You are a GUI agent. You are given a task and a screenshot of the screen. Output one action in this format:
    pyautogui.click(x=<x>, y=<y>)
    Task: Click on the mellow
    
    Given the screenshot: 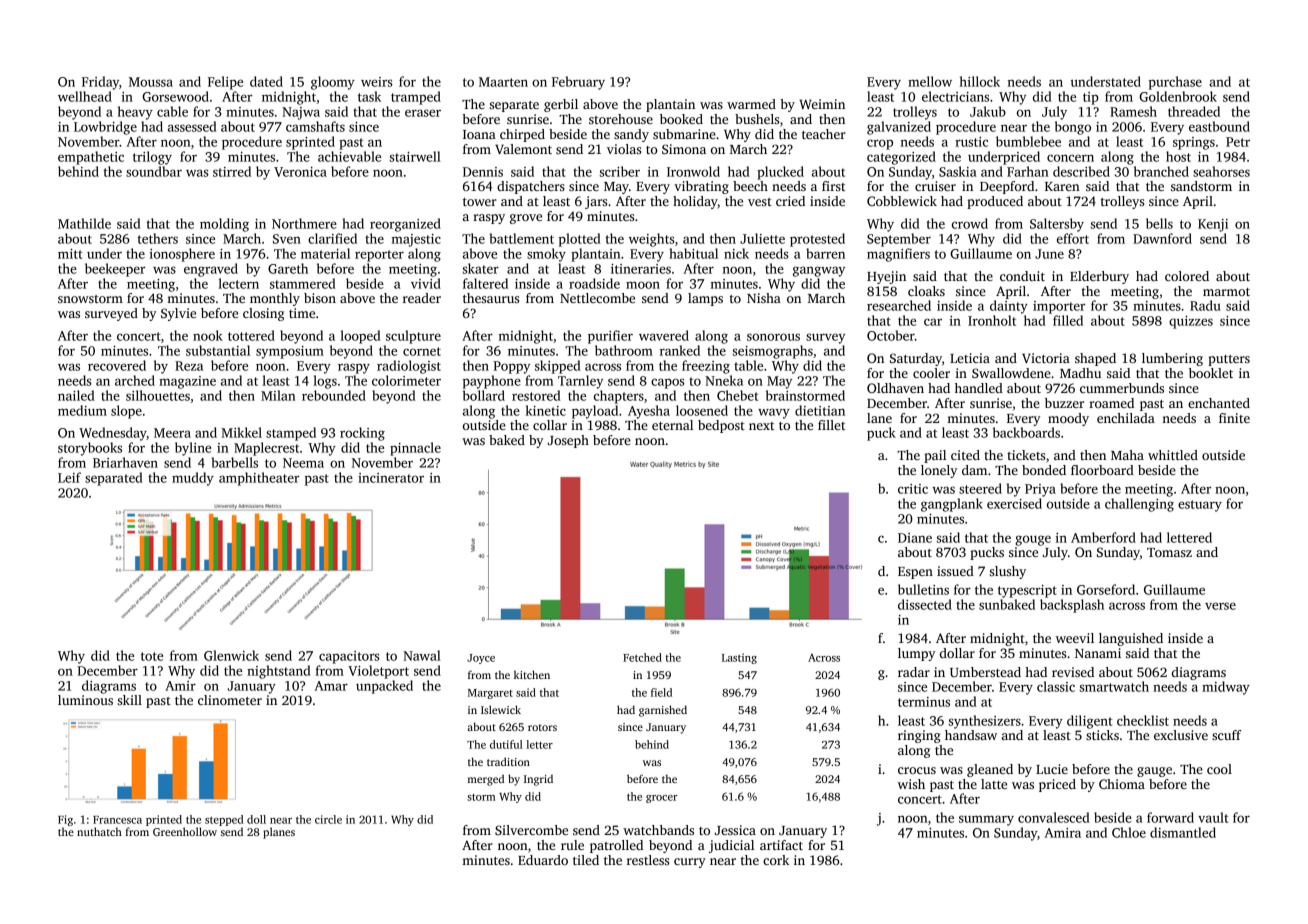 What is the action you would take?
    pyautogui.click(x=930, y=81)
